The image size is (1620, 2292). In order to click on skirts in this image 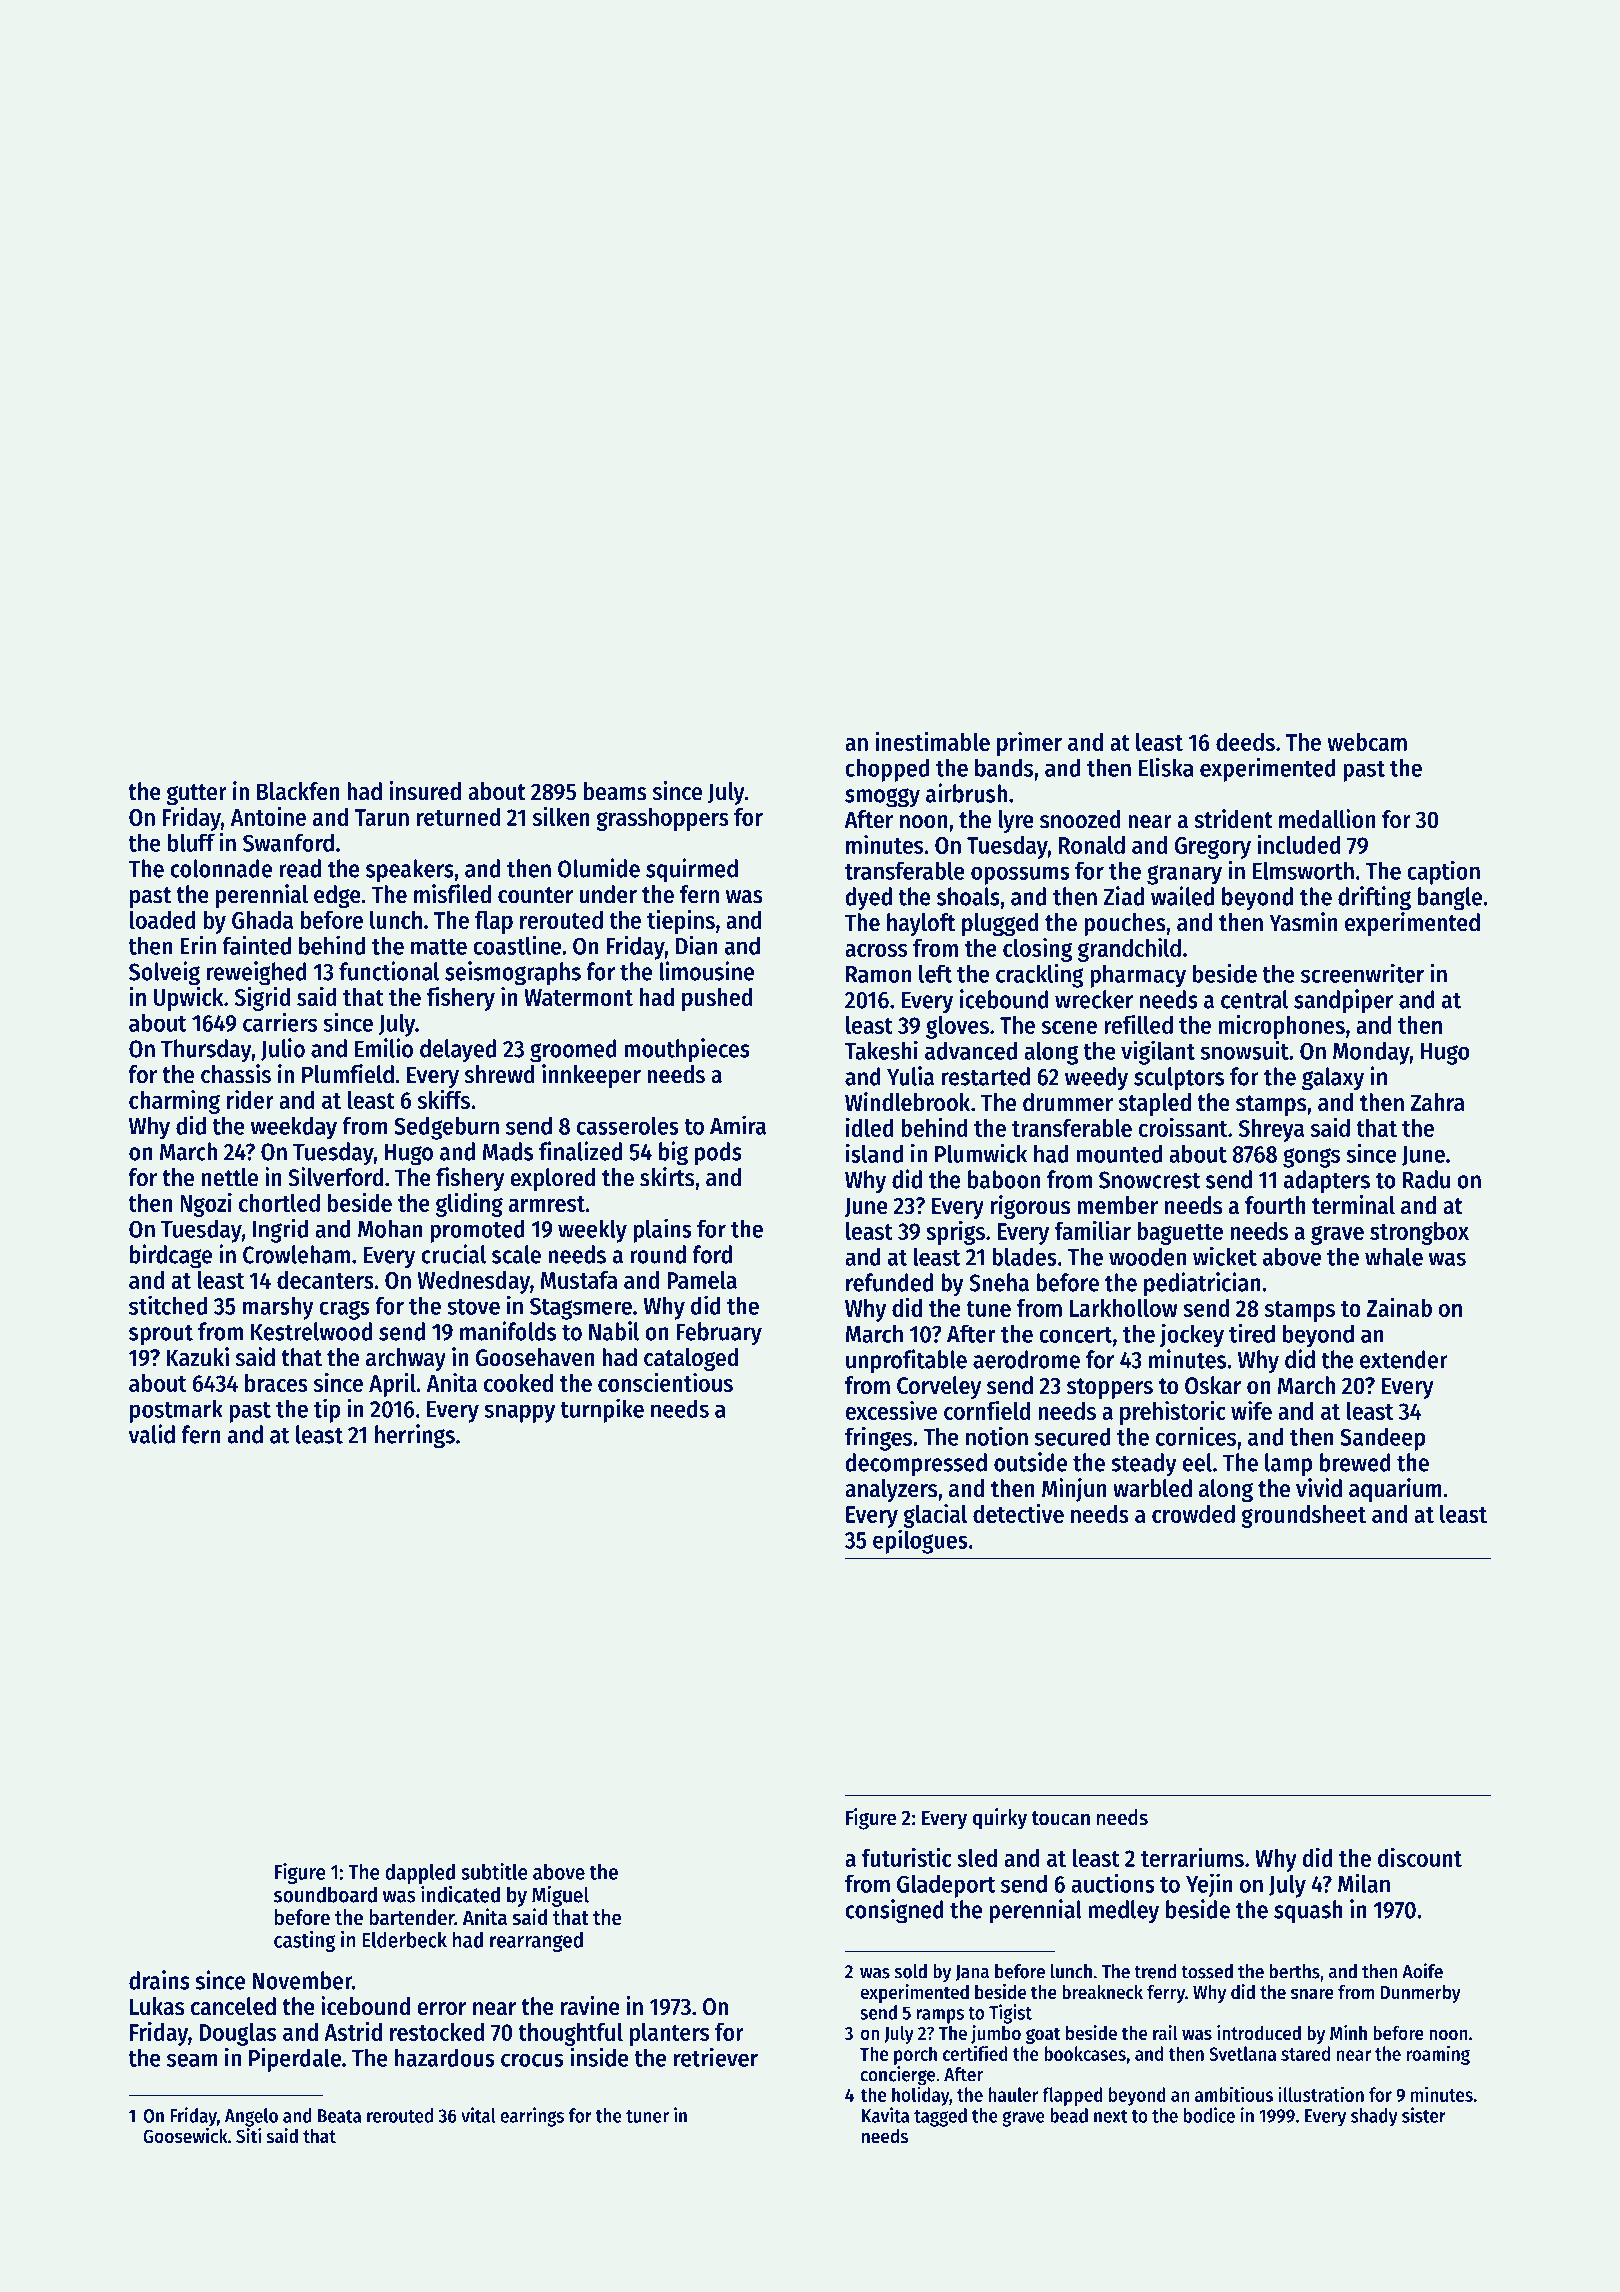, I will do `click(667, 1177)`.
